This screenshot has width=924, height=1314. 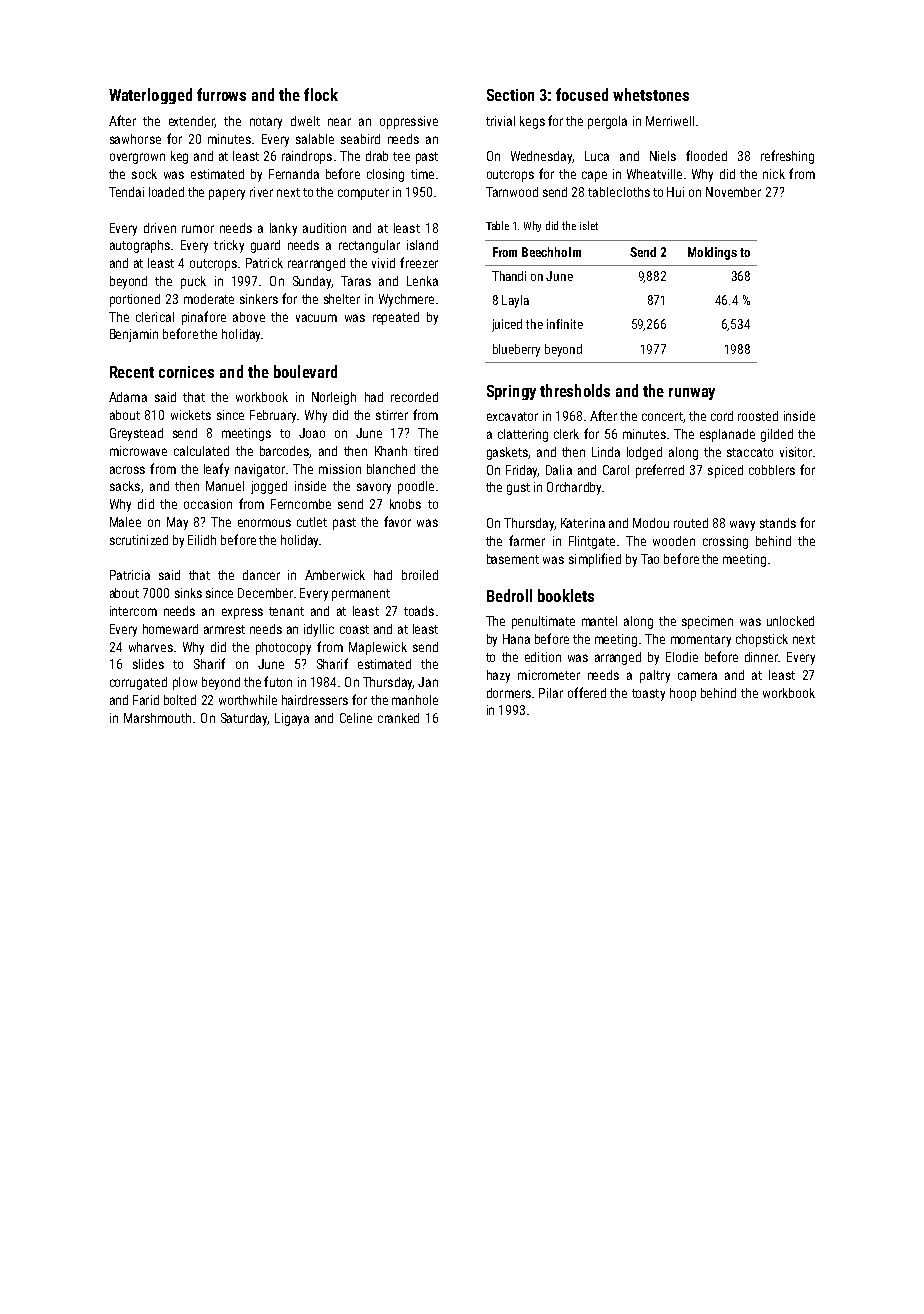 I want to click on flooded, so click(x=706, y=155).
